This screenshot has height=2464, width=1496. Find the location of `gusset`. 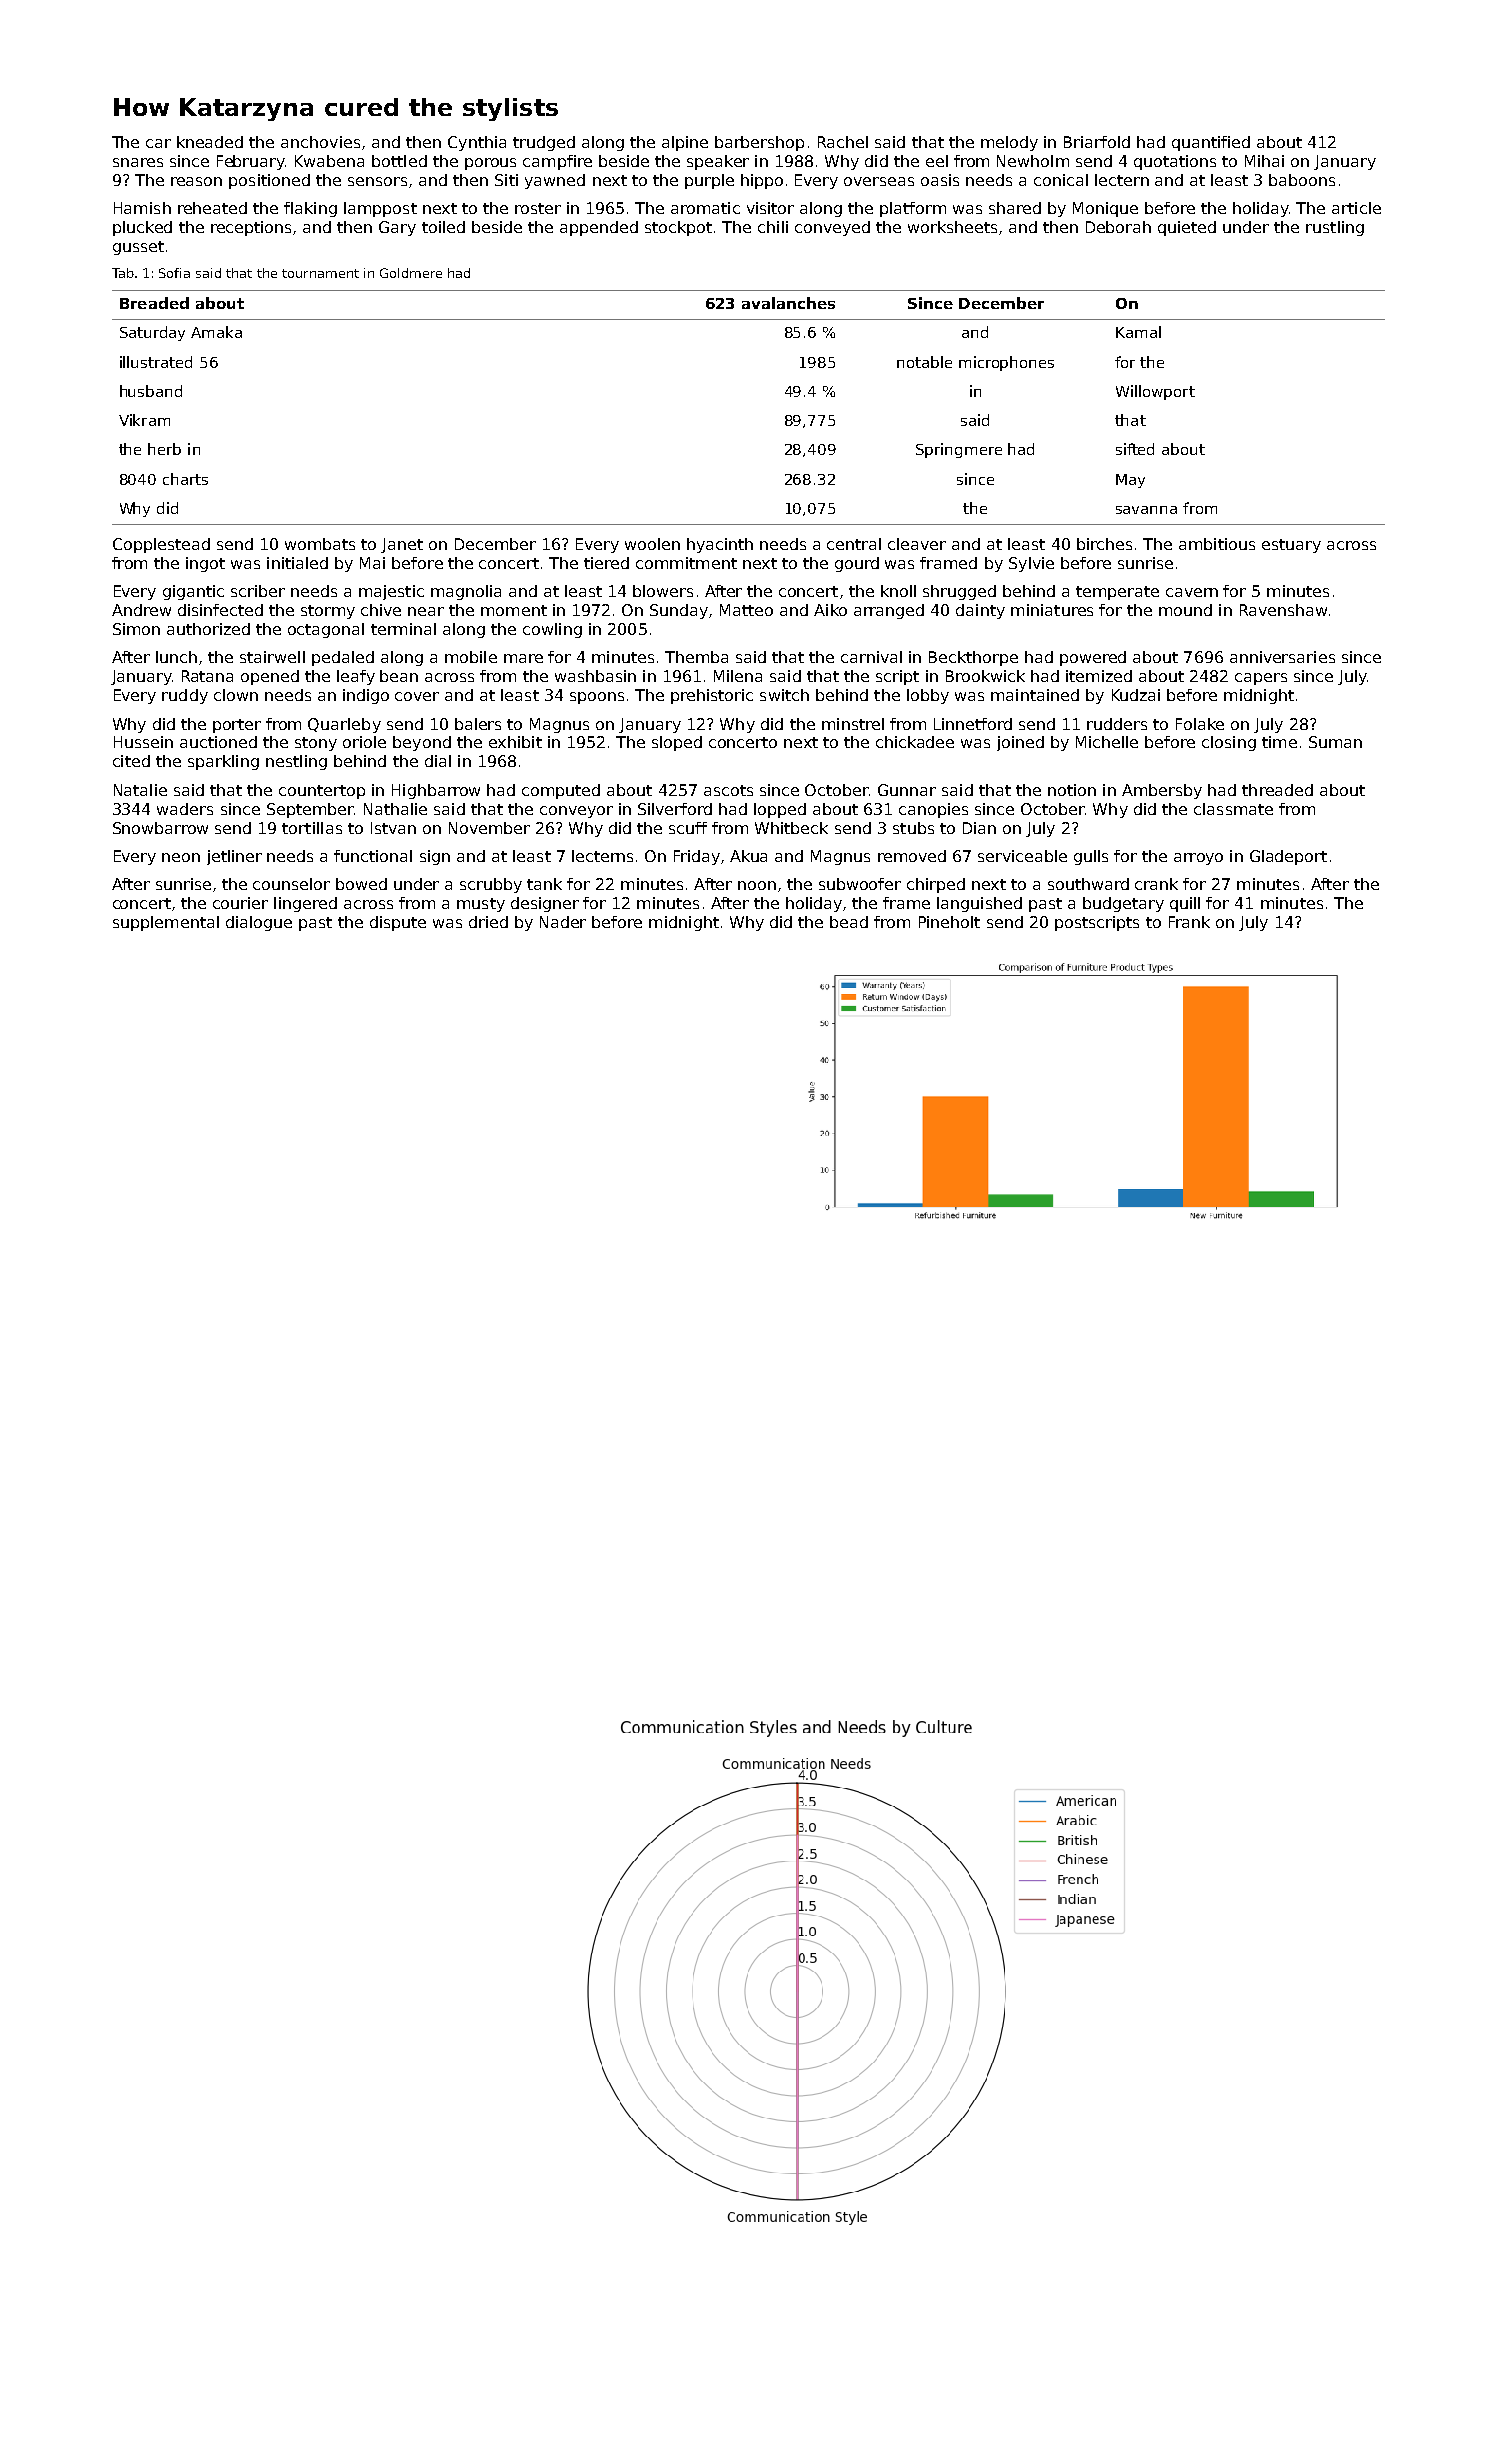

gusset is located at coordinates (138, 248).
